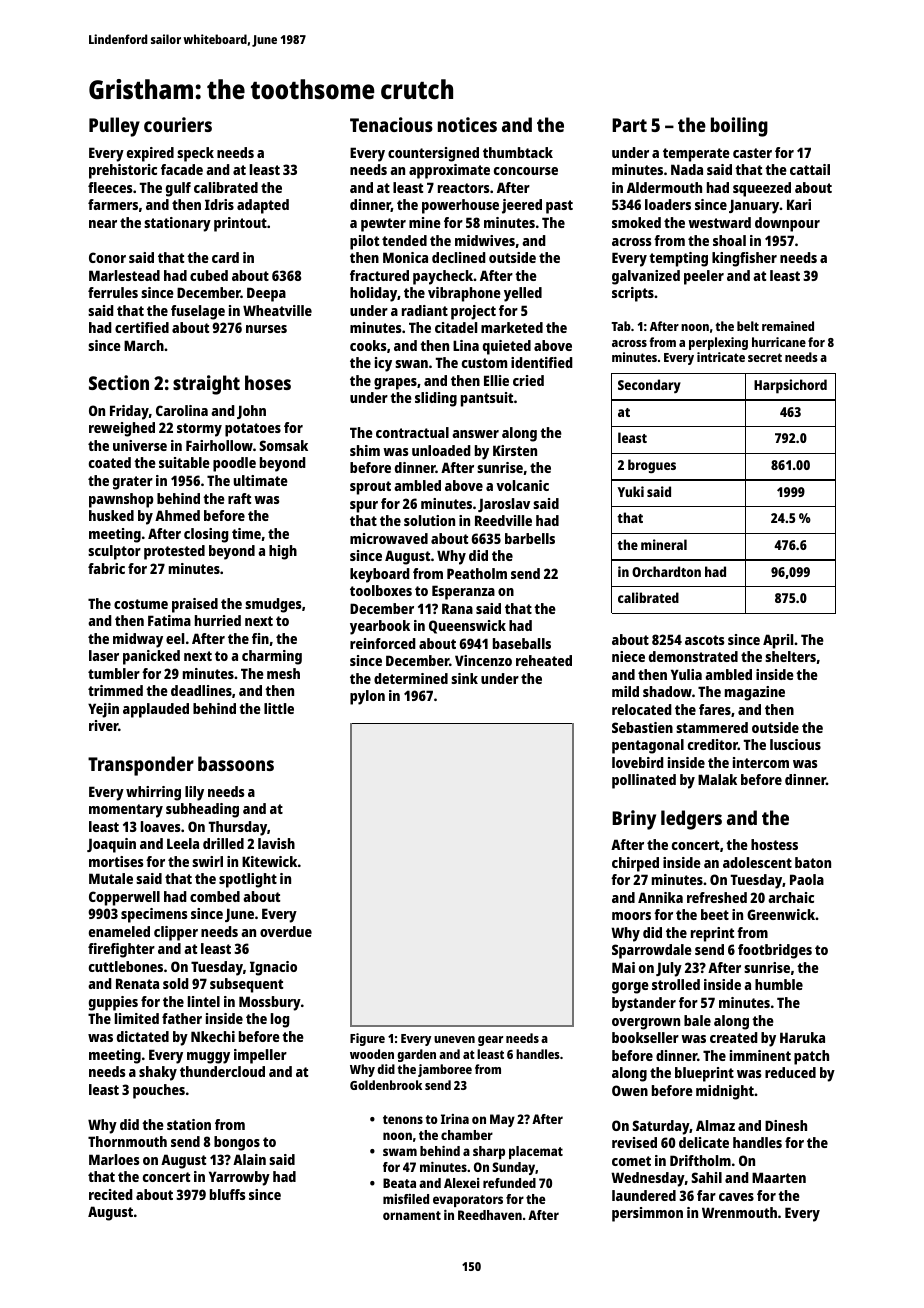 The image size is (924, 1308). Describe the element at coordinates (739, 127) in the document. I see `boiling` at that location.
